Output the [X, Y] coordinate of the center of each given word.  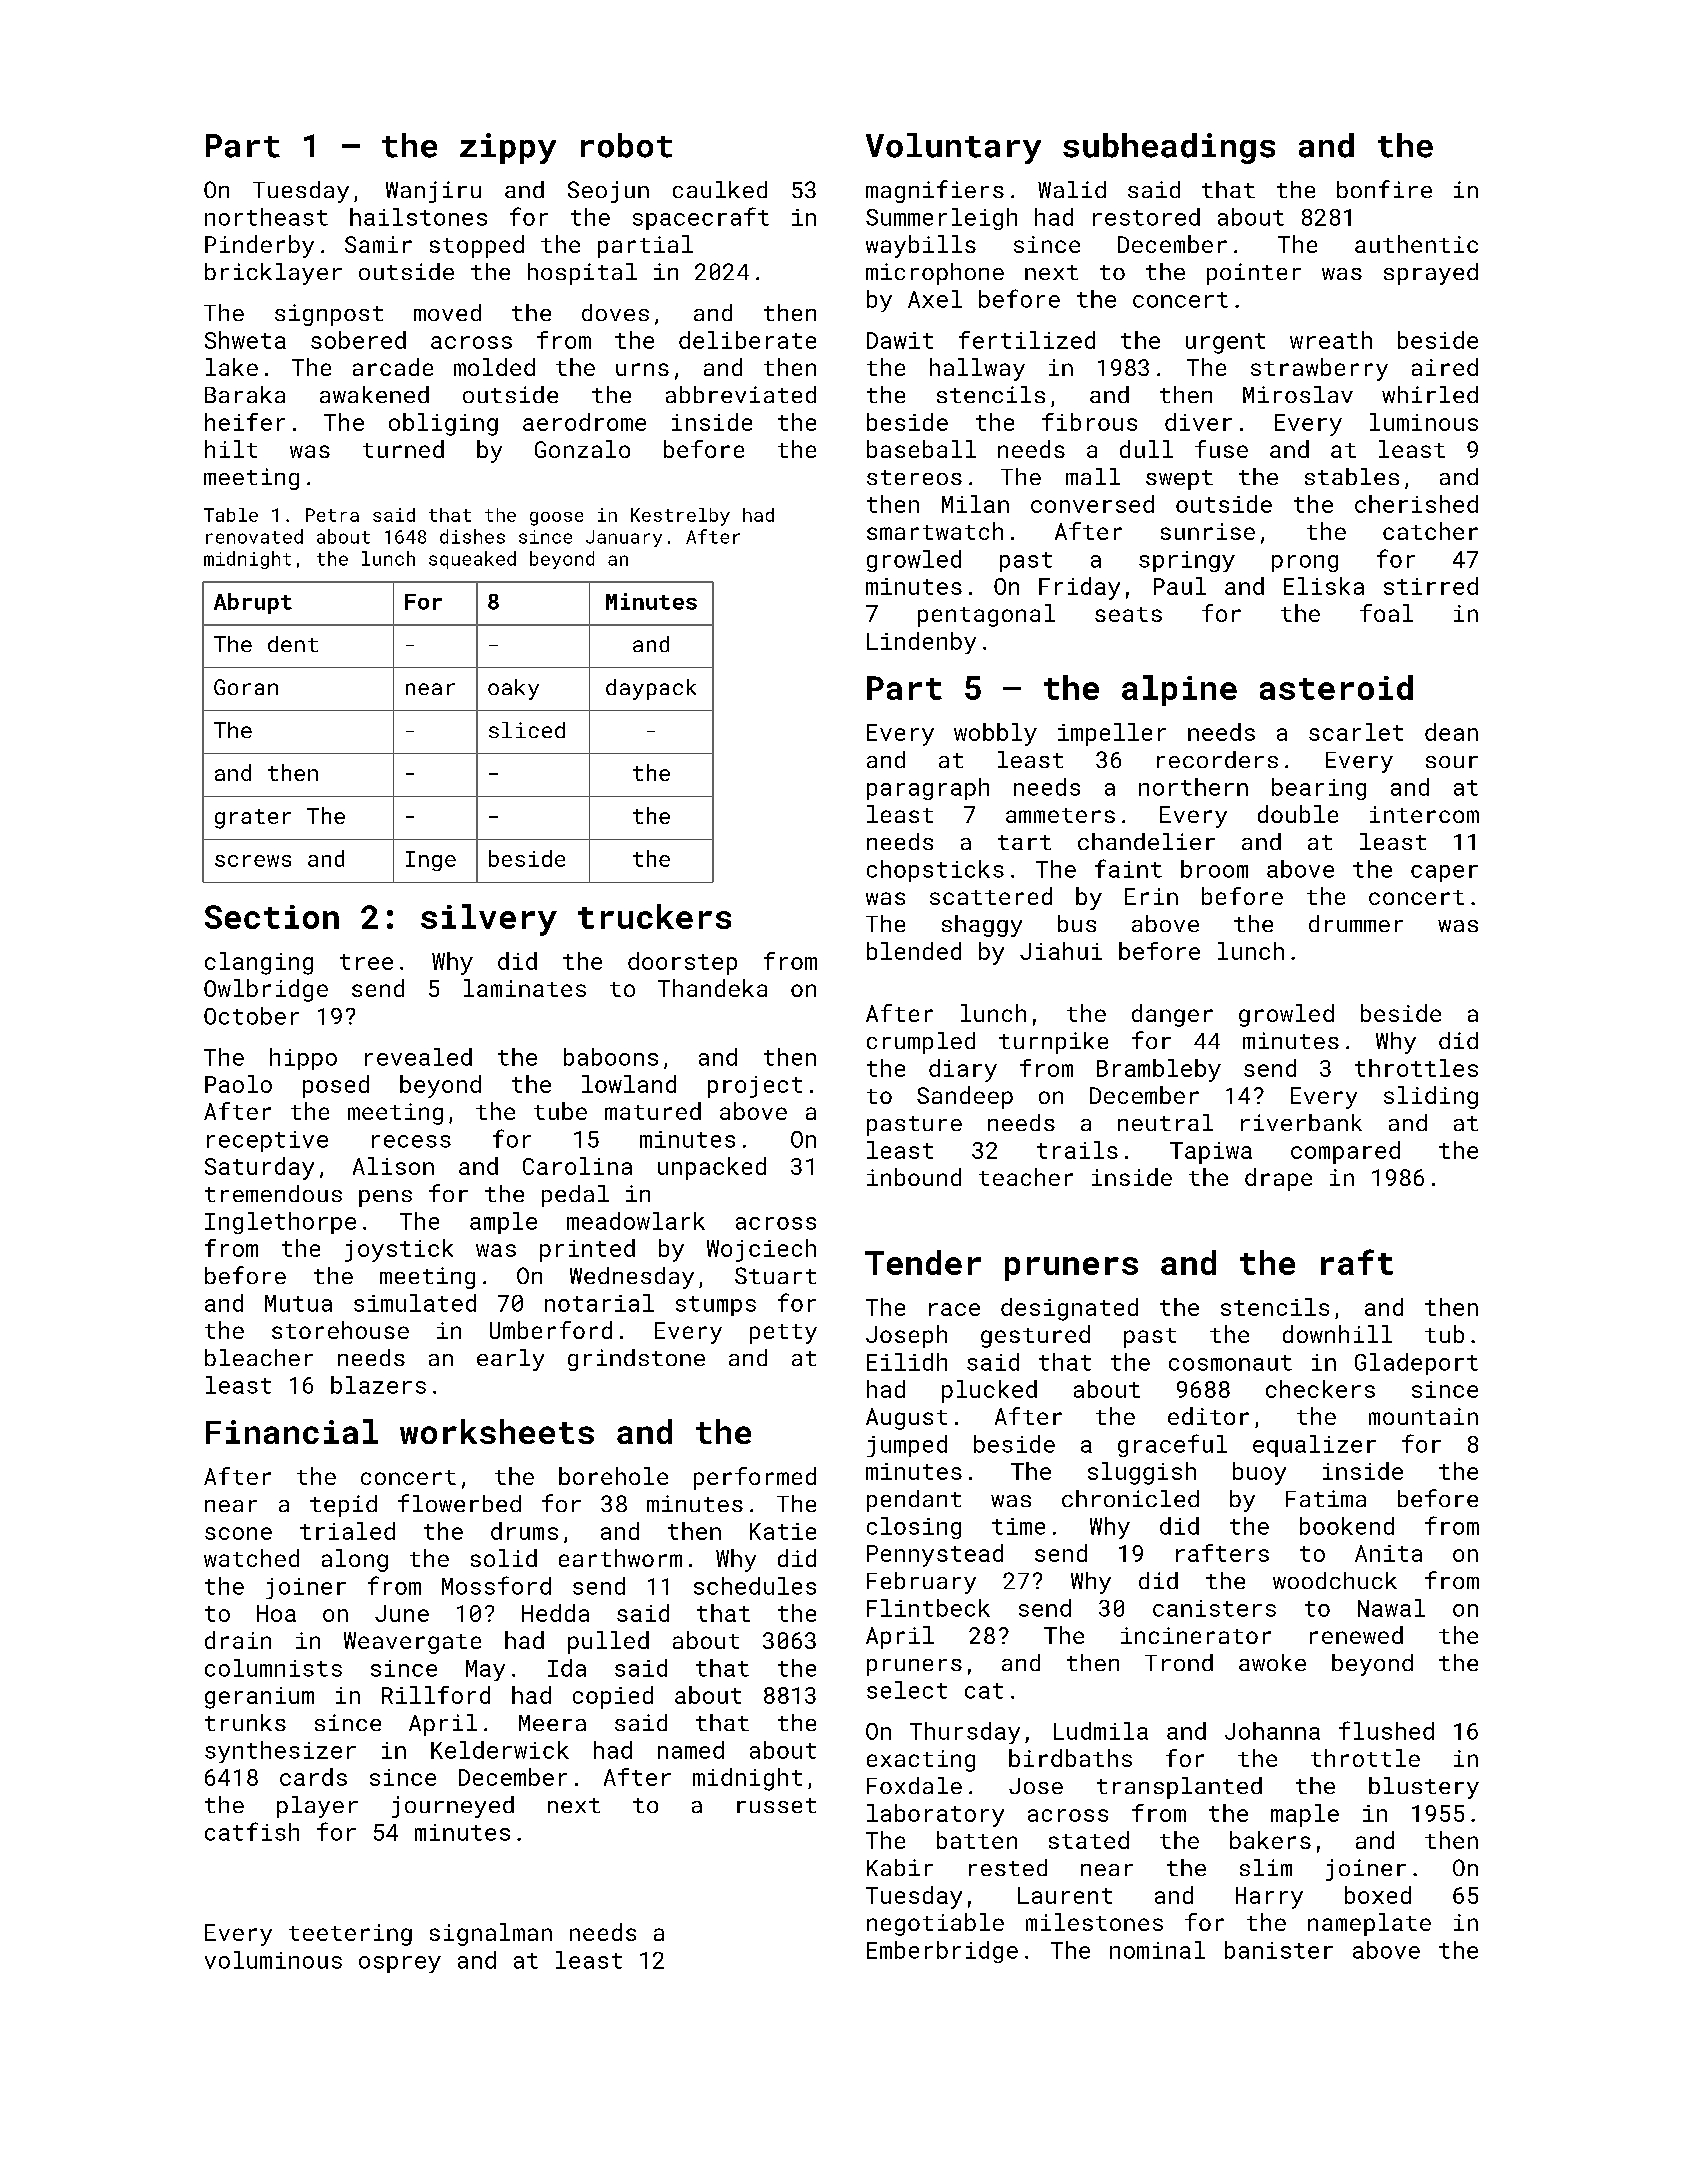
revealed [418, 1057]
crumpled [921, 1043]
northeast [266, 217]
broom [1214, 869]
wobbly [995, 734]
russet [776, 1805]
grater [253, 819]
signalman [491, 1934]
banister [1279, 1950]
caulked [720, 189]
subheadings [1169, 148]
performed [755, 1478]
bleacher [259, 1357]
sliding [1431, 1097]
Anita [1388, 1553]
